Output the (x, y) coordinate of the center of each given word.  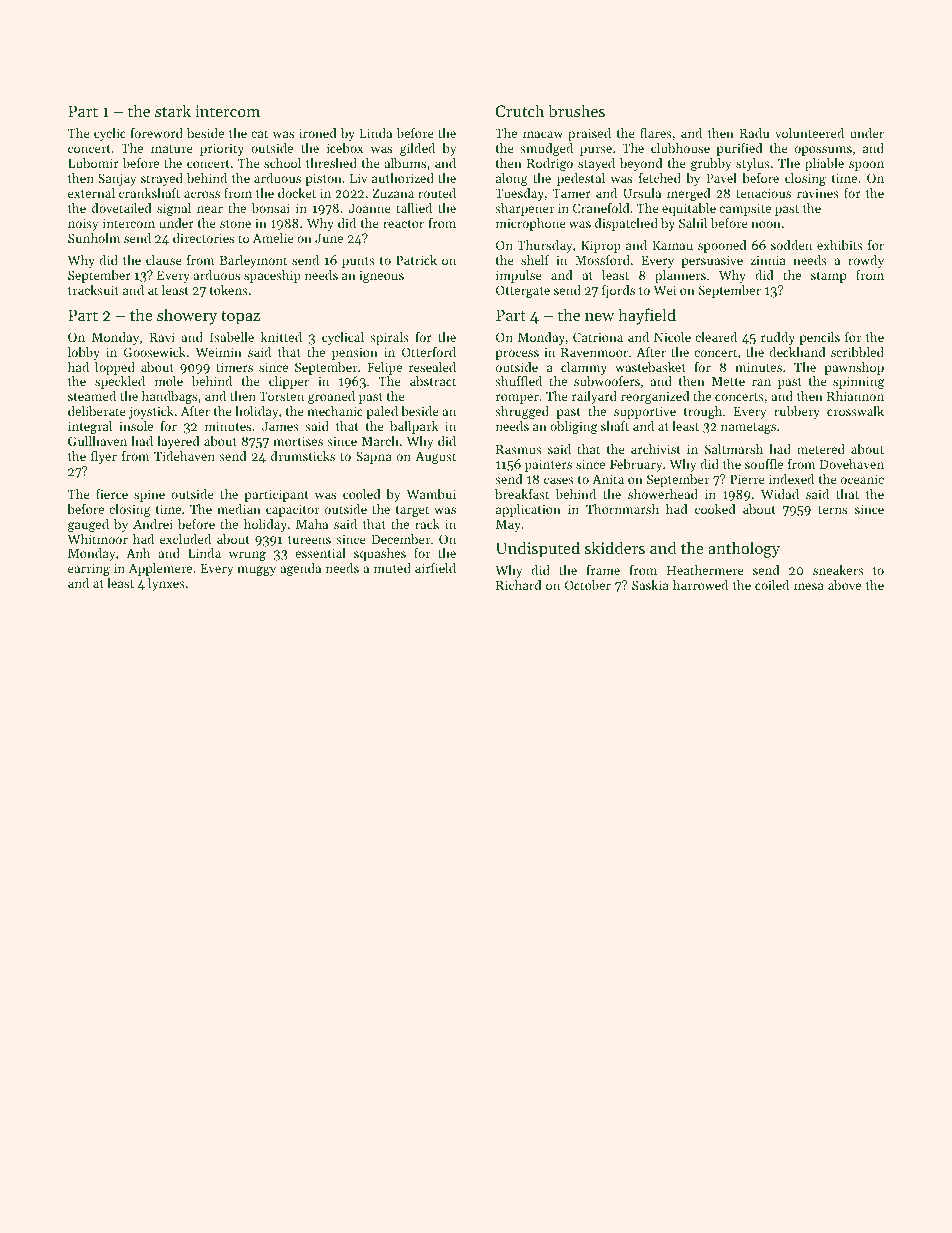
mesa (809, 586)
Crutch (520, 110)
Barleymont (253, 261)
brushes (576, 110)
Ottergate (523, 291)
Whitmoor (98, 539)
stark (173, 110)
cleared (716, 337)
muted (392, 568)
